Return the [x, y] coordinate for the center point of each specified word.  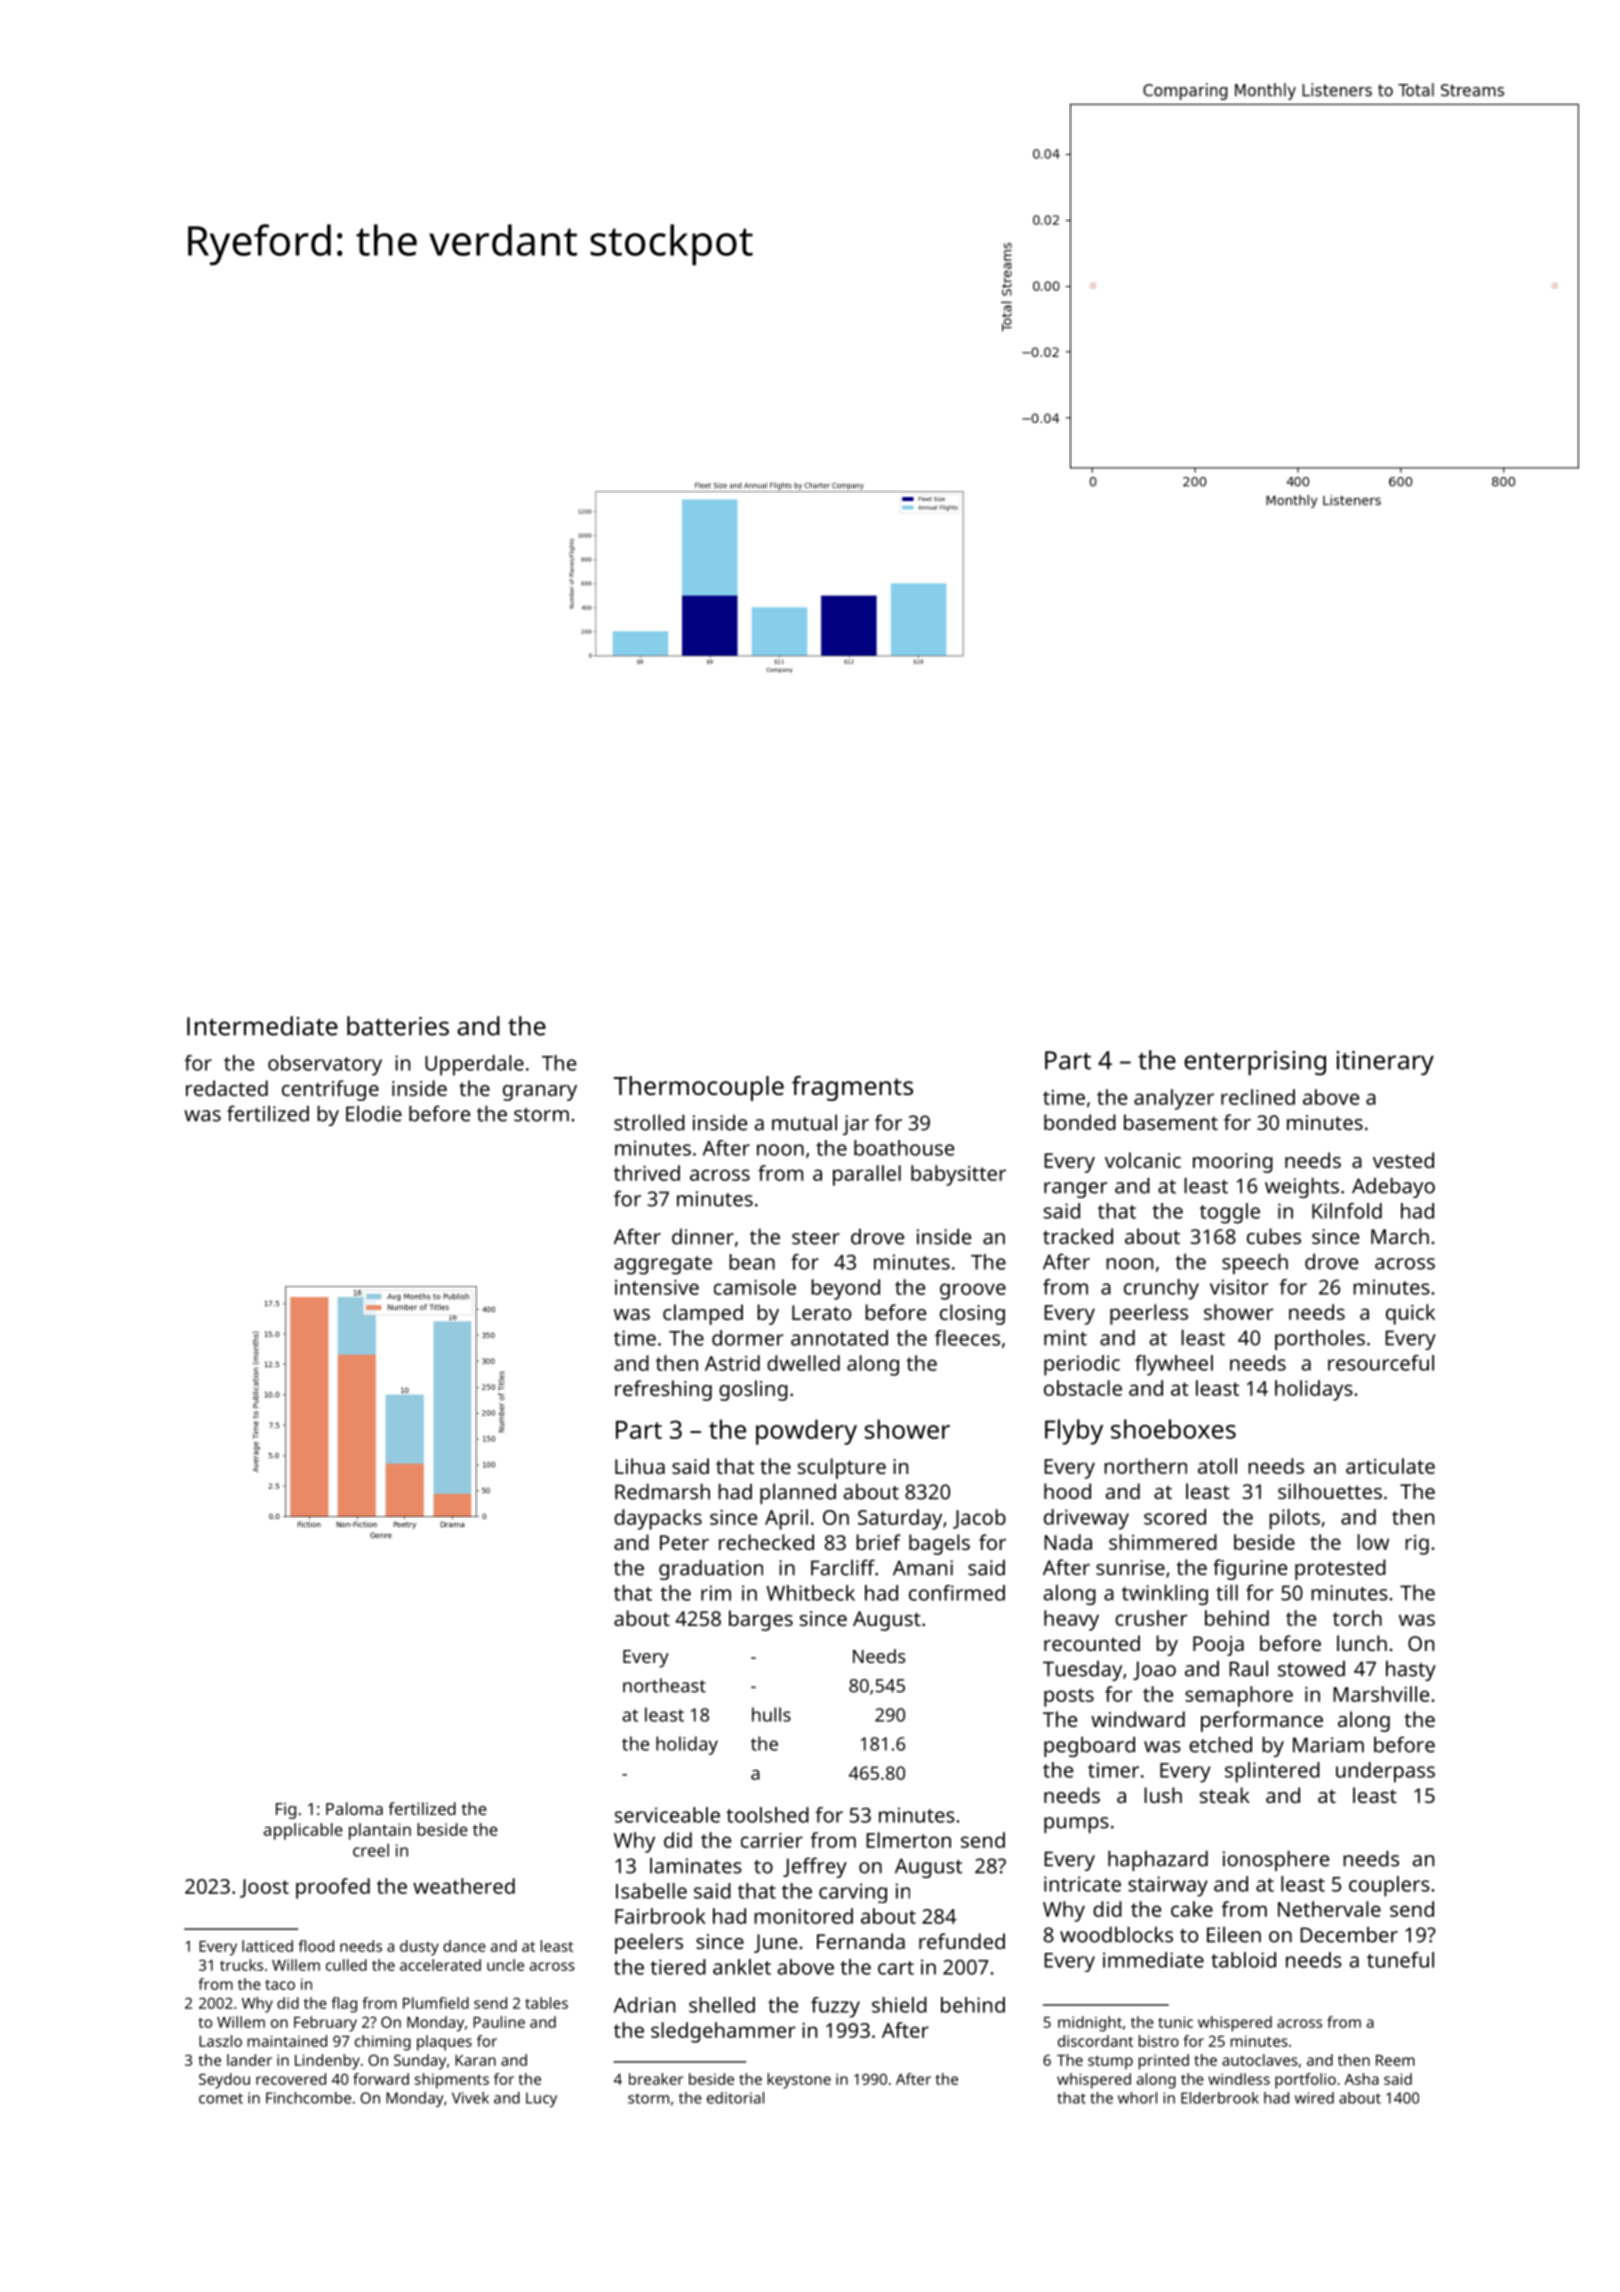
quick [1410, 1314]
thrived [647, 1173]
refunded [962, 1941]
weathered [464, 1886]
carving [853, 1893]
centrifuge [330, 1090]
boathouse [904, 1148]
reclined [1258, 1097]
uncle [505, 1965]
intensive [657, 1287]
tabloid [1243, 1960]
